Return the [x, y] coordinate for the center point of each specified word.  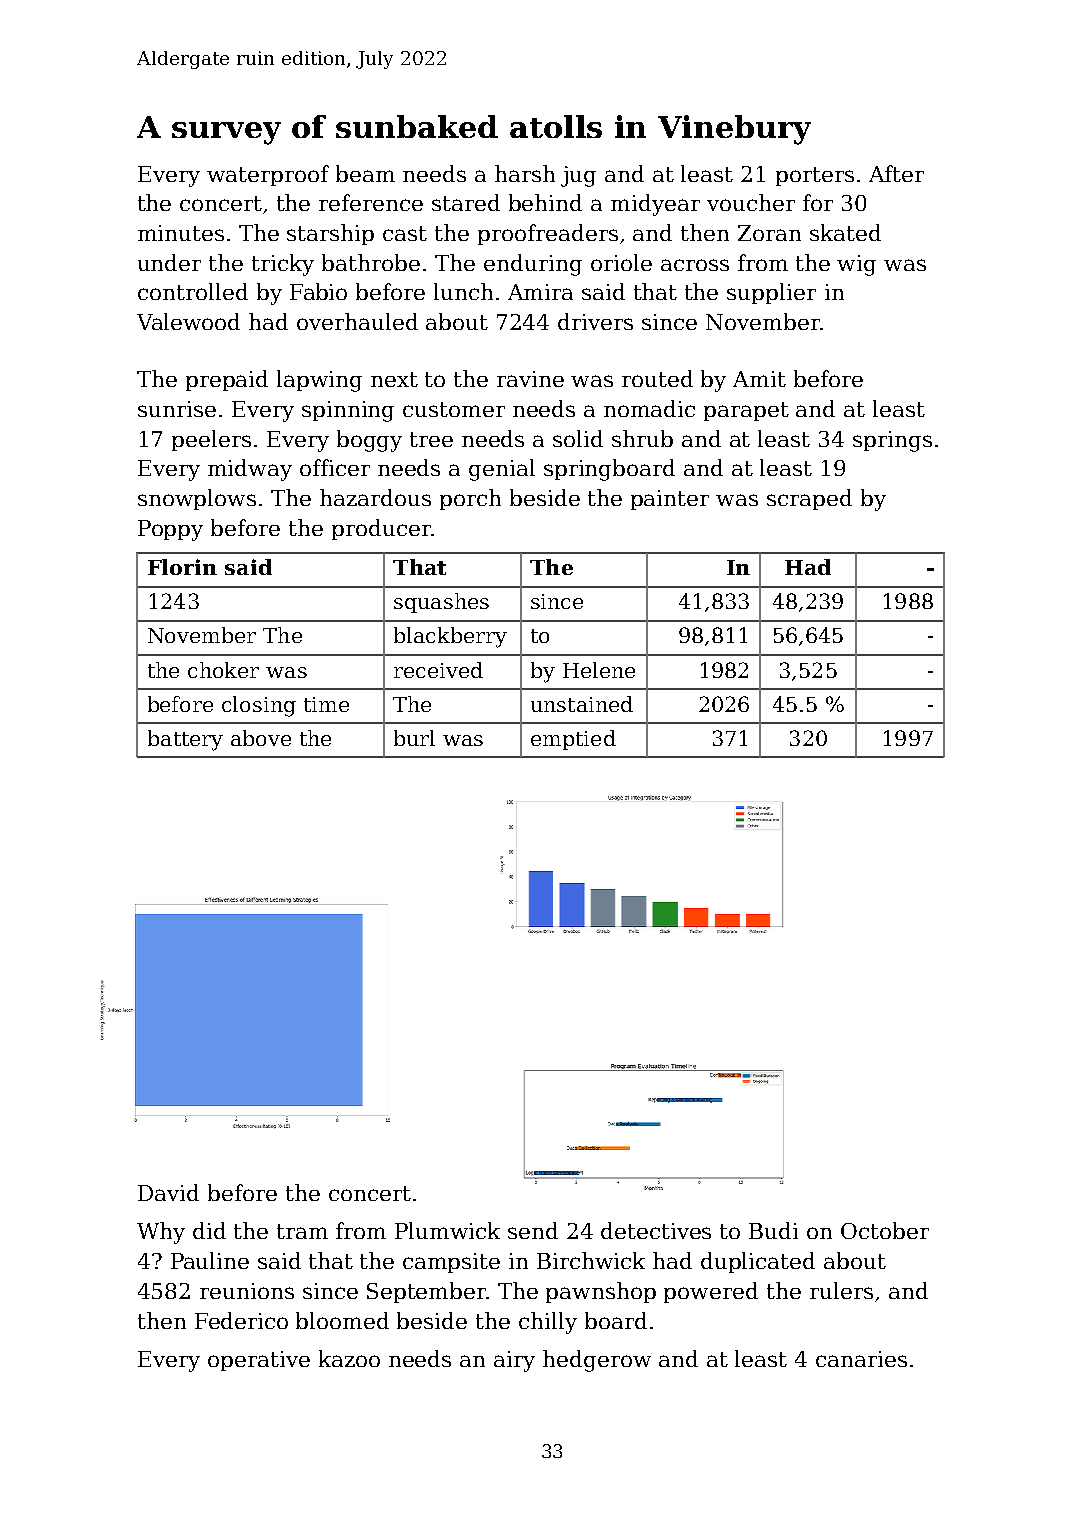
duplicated [758, 1262]
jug [578, 176]
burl [414, 738]
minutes [181, 233]
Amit [759, 379]
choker [223, 670]
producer [381, 529]
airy [514, 1361]
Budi [773, 1230]
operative [259, 1361]
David [168, 1192]
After [896, 173]
